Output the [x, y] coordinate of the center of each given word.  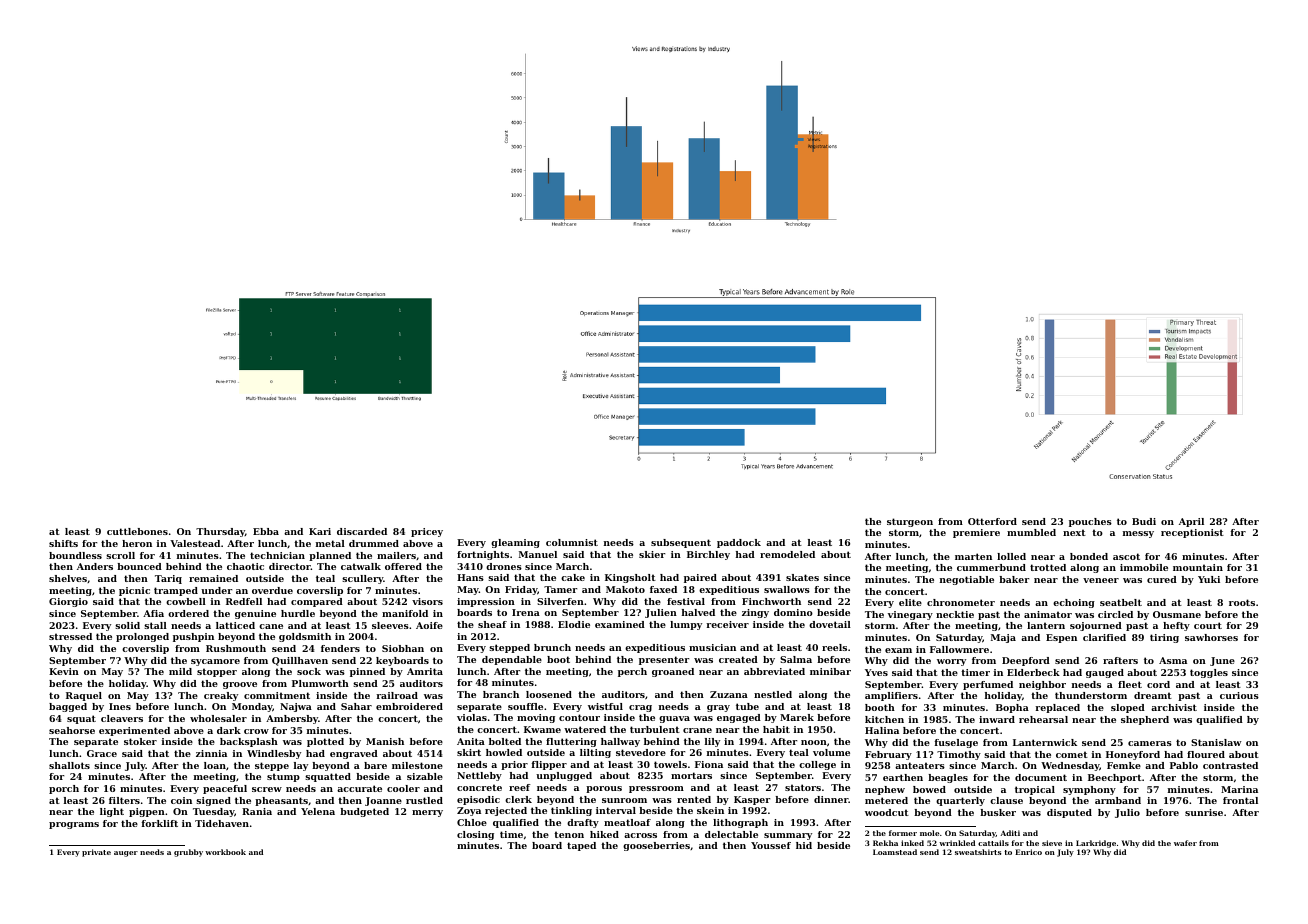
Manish [385, 741]
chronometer [961, 602]
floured [1206, 754]
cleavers [122, 718]
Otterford [992, 521]
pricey [427, 532]
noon [814, 742]
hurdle [298, 613]
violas [472, 717]
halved [698, 612]
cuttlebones [137, 531]
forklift [160, 823]
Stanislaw [1216, 742]
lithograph [740, 823]
